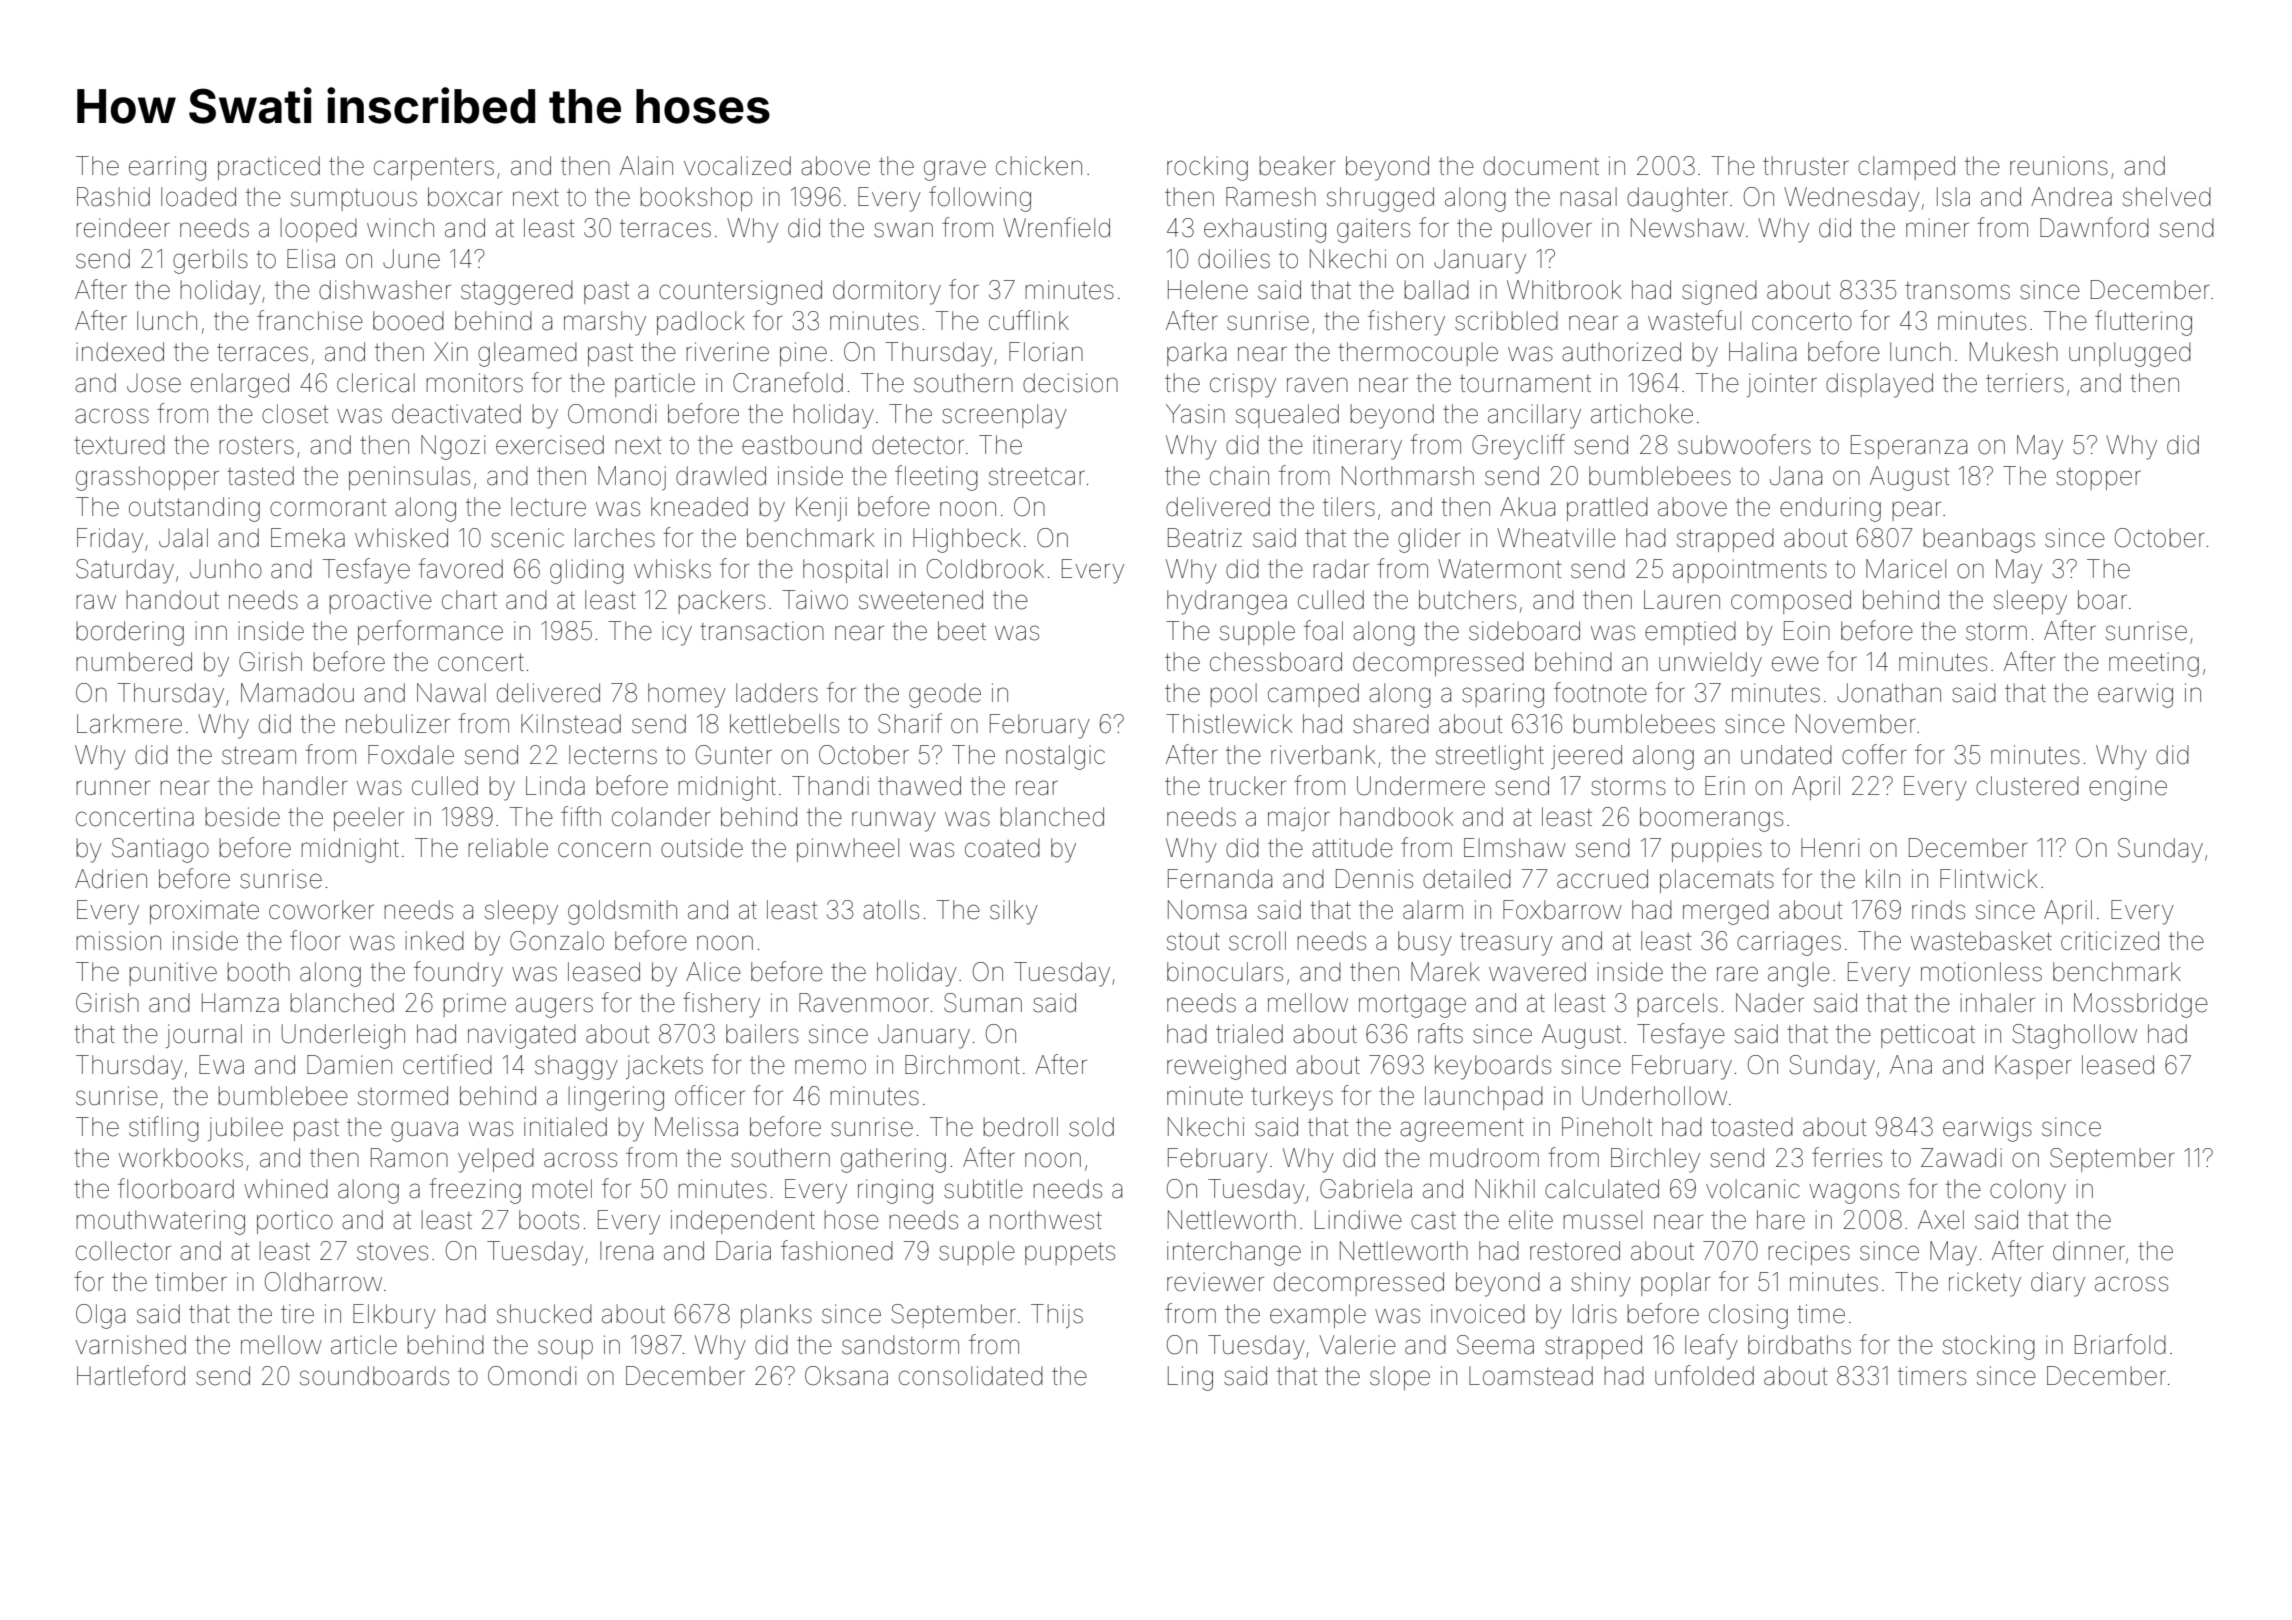  I want to click on Oksana, so click(846, 1376).
